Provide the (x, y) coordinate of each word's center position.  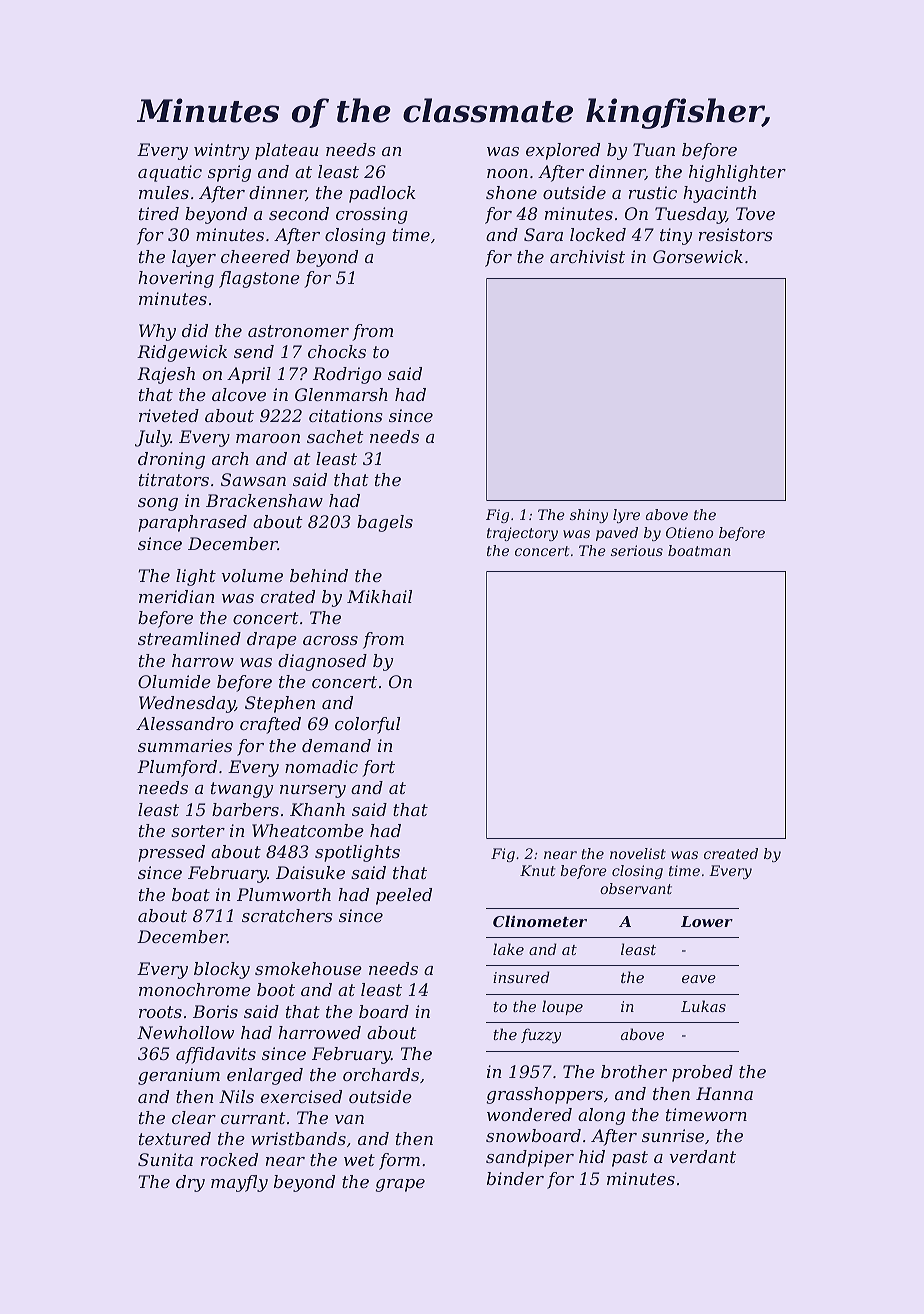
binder (515, 1178)
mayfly (239, 1183)
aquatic (170, 173)
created (731, 853)
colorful (367, 725)
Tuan (654, 149)
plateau (286, 151)
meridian (176, 596)
